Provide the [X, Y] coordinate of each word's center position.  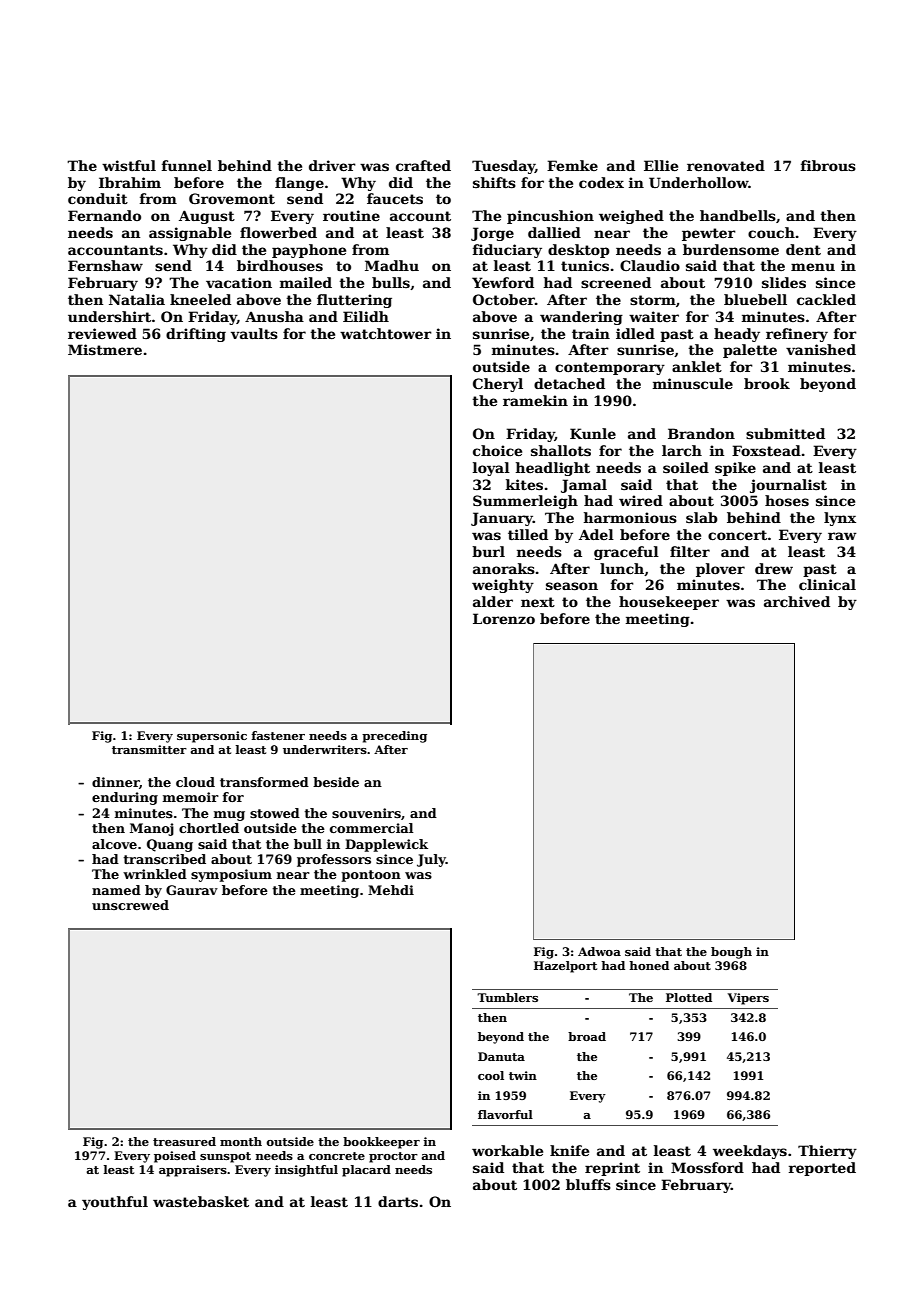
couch [771, 232]
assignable [190, 234]
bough [731, 953]
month [241, 1141]
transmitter [149, 749]
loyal [491, 469]
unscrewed [130, 905]
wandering [581, 318]
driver [332, 165]
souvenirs [366, 813]
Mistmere [105, 349]
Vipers [748, 999]
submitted [785, 433]
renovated [726, 165]
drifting [196, 335]
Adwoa [599, 951]
